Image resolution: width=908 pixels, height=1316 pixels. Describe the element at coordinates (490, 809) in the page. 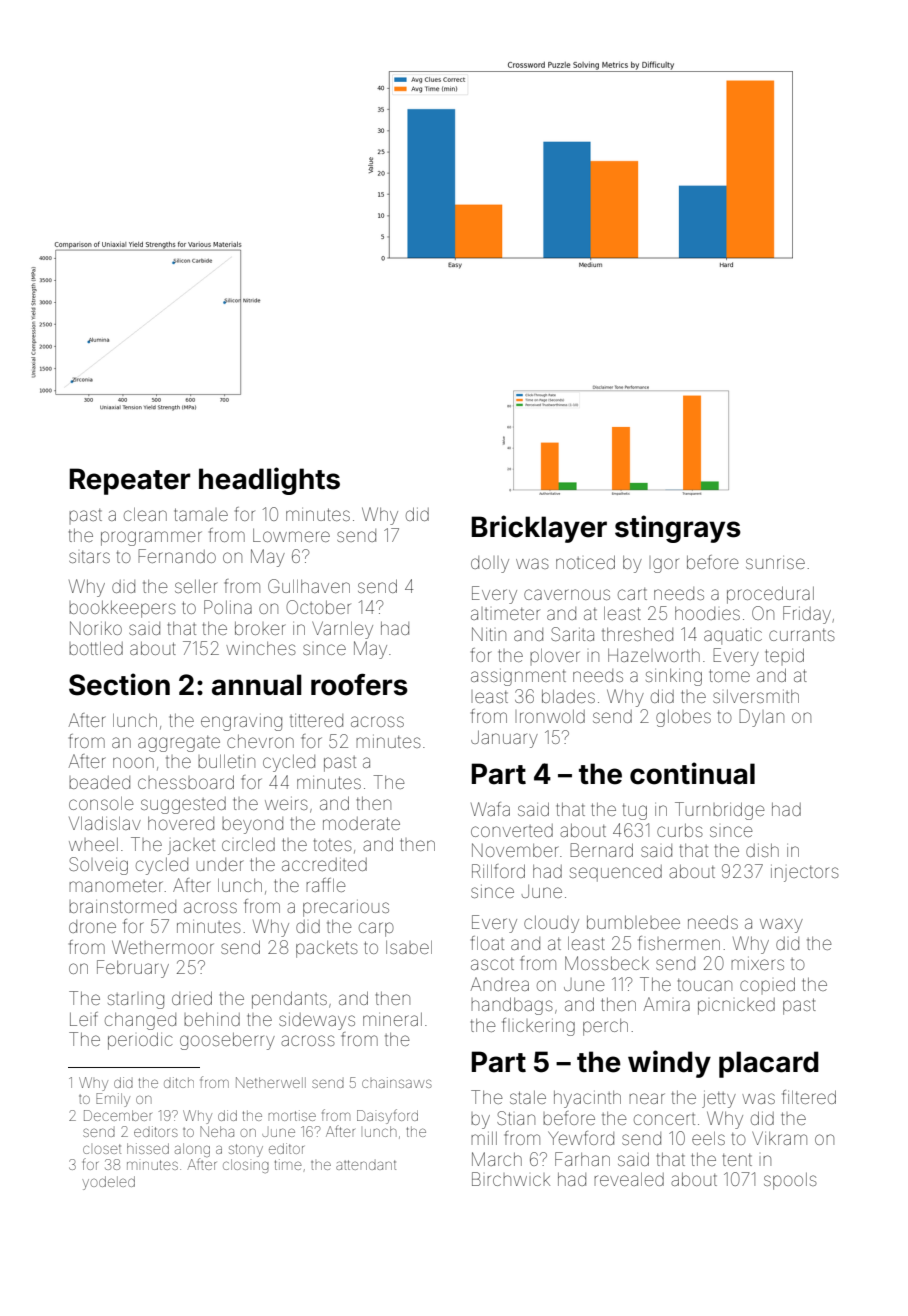

I see `Wafa` at that location.
